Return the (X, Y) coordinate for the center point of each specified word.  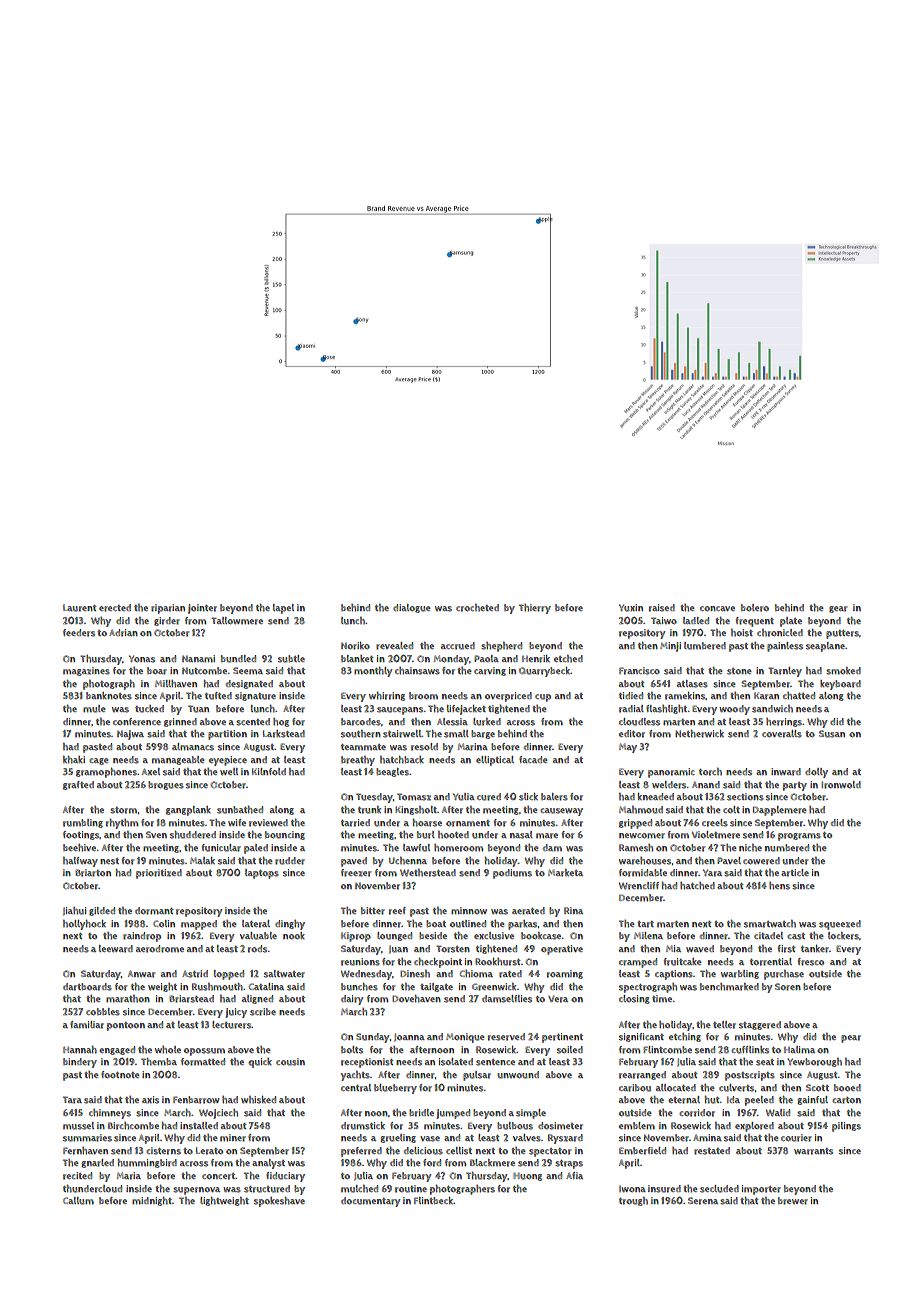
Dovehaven (416, 999)
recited (77, 1176)
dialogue (412, 608)
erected (115, 608)
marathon (128, 999)
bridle (421, 1113)
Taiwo (664, 620)
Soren (788, 987)
